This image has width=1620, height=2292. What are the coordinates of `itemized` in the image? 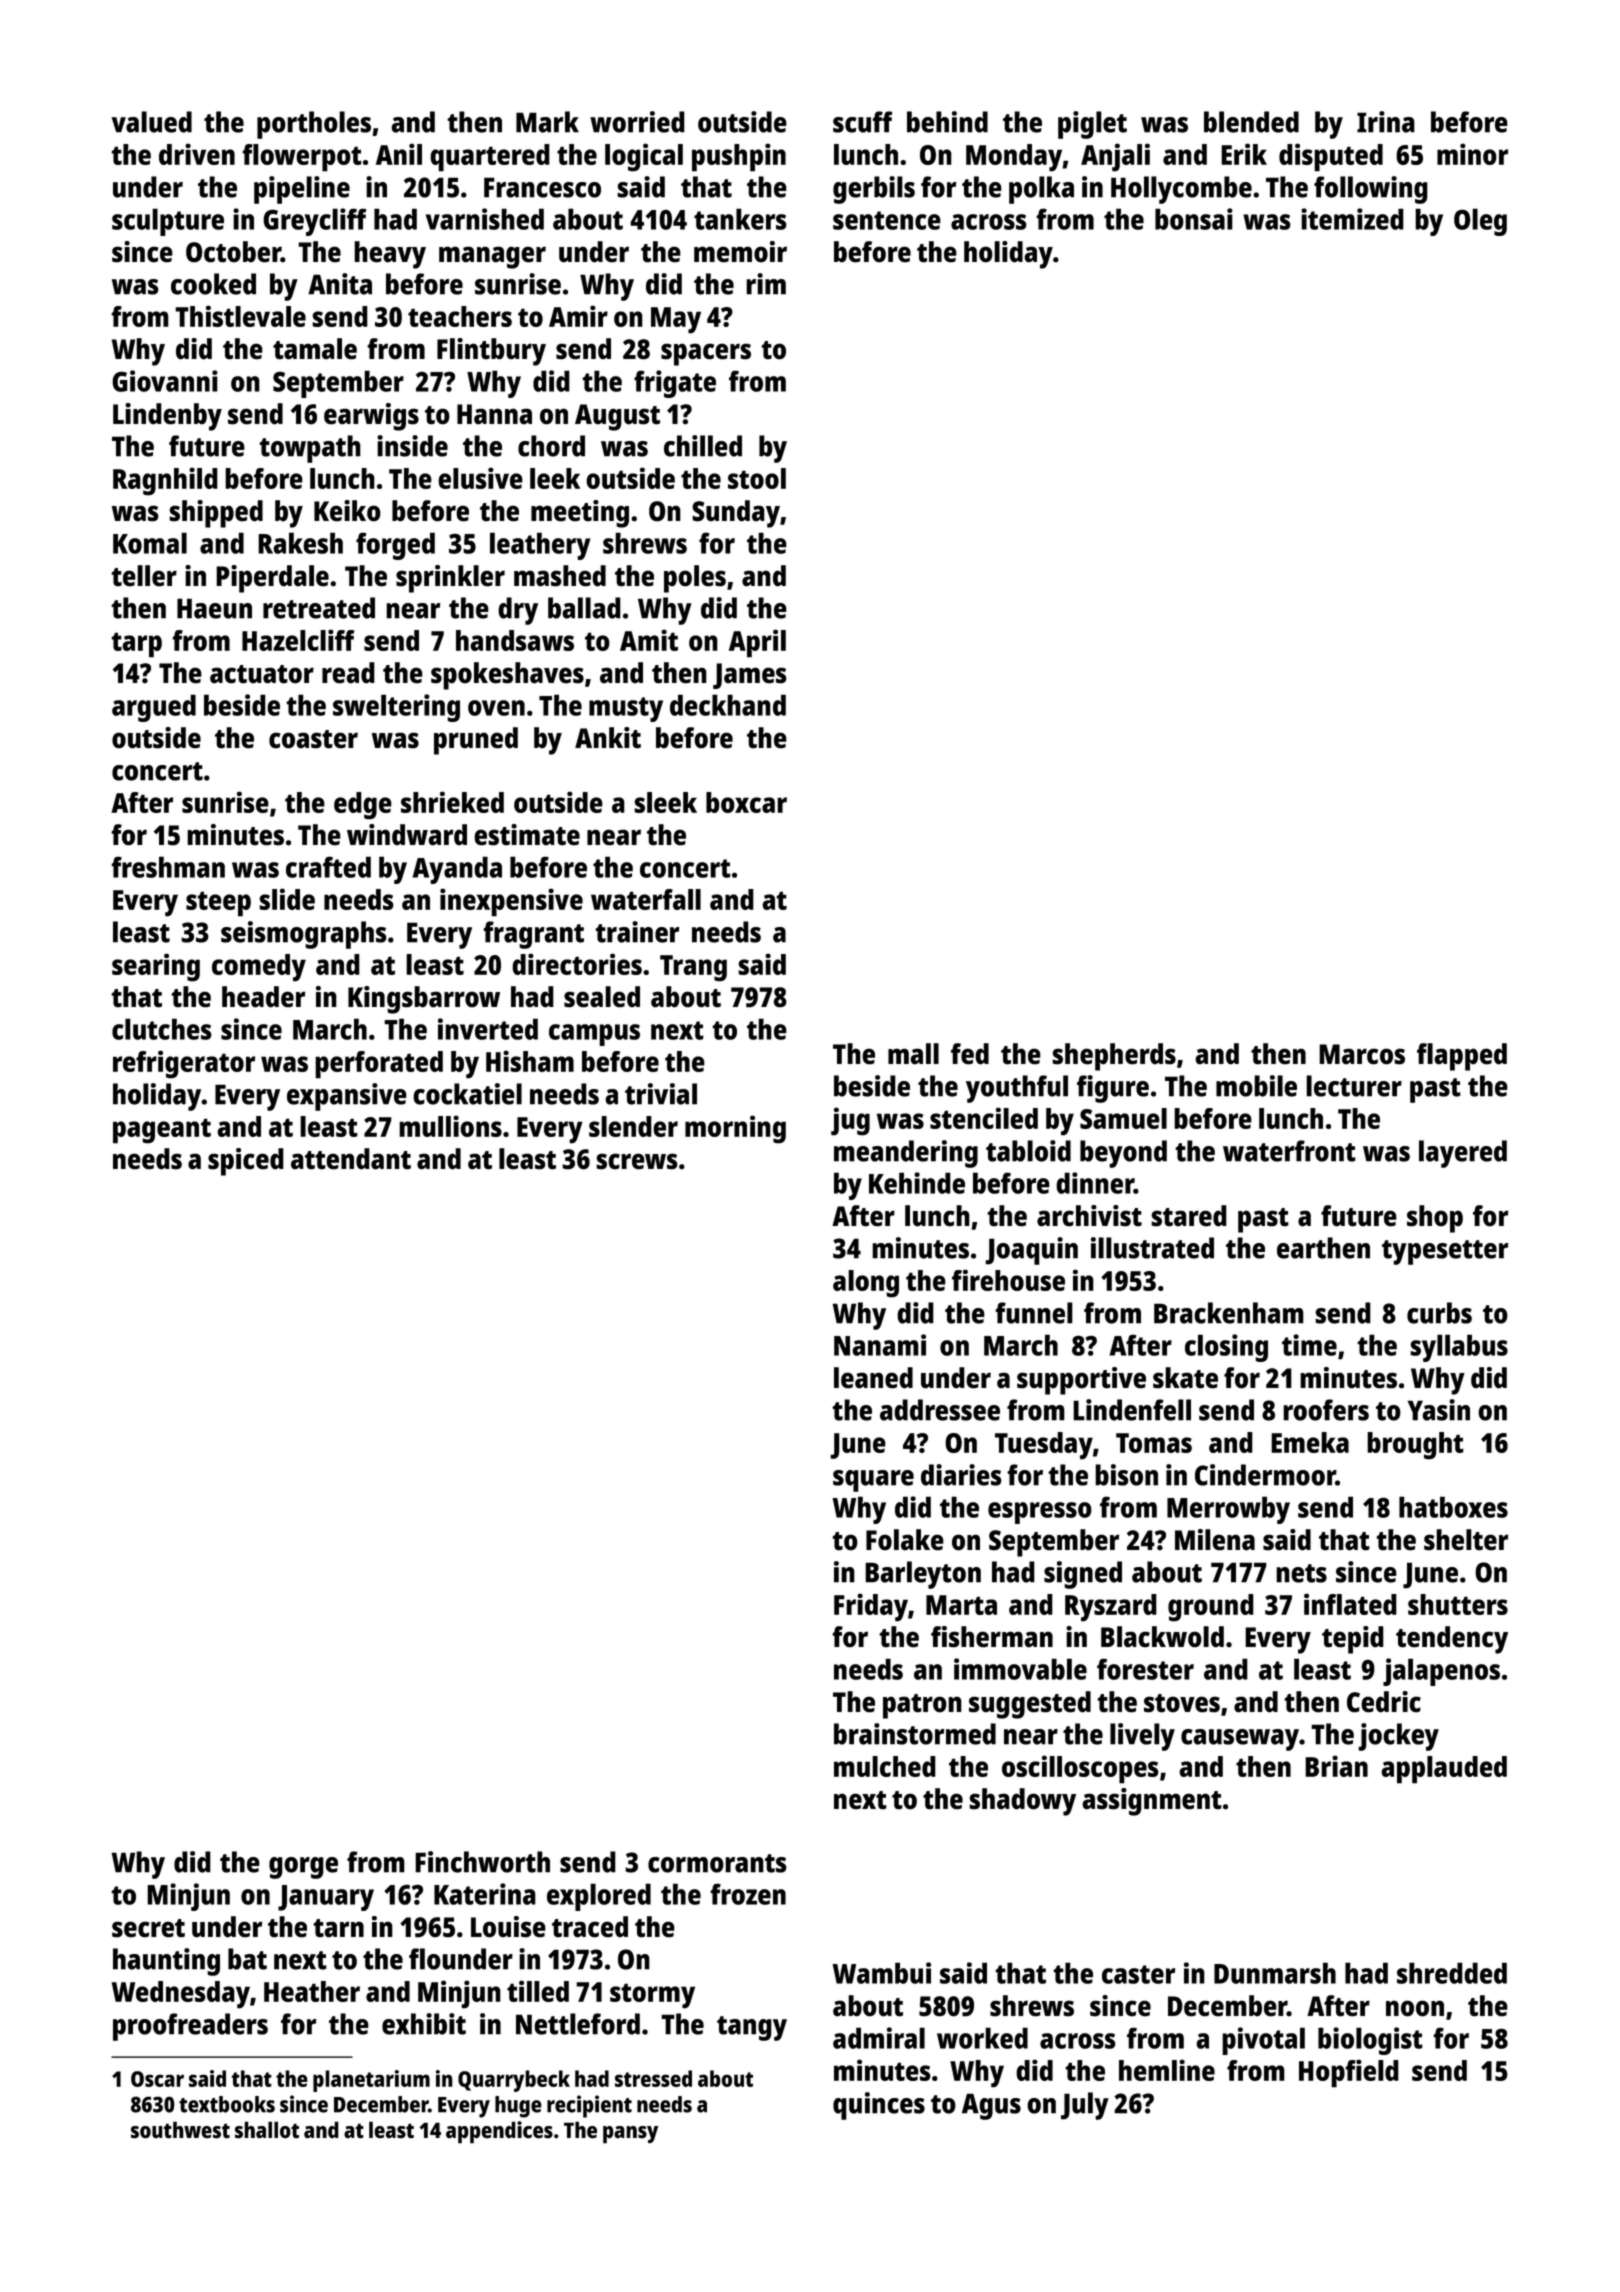 It's located at (1352, 219).
